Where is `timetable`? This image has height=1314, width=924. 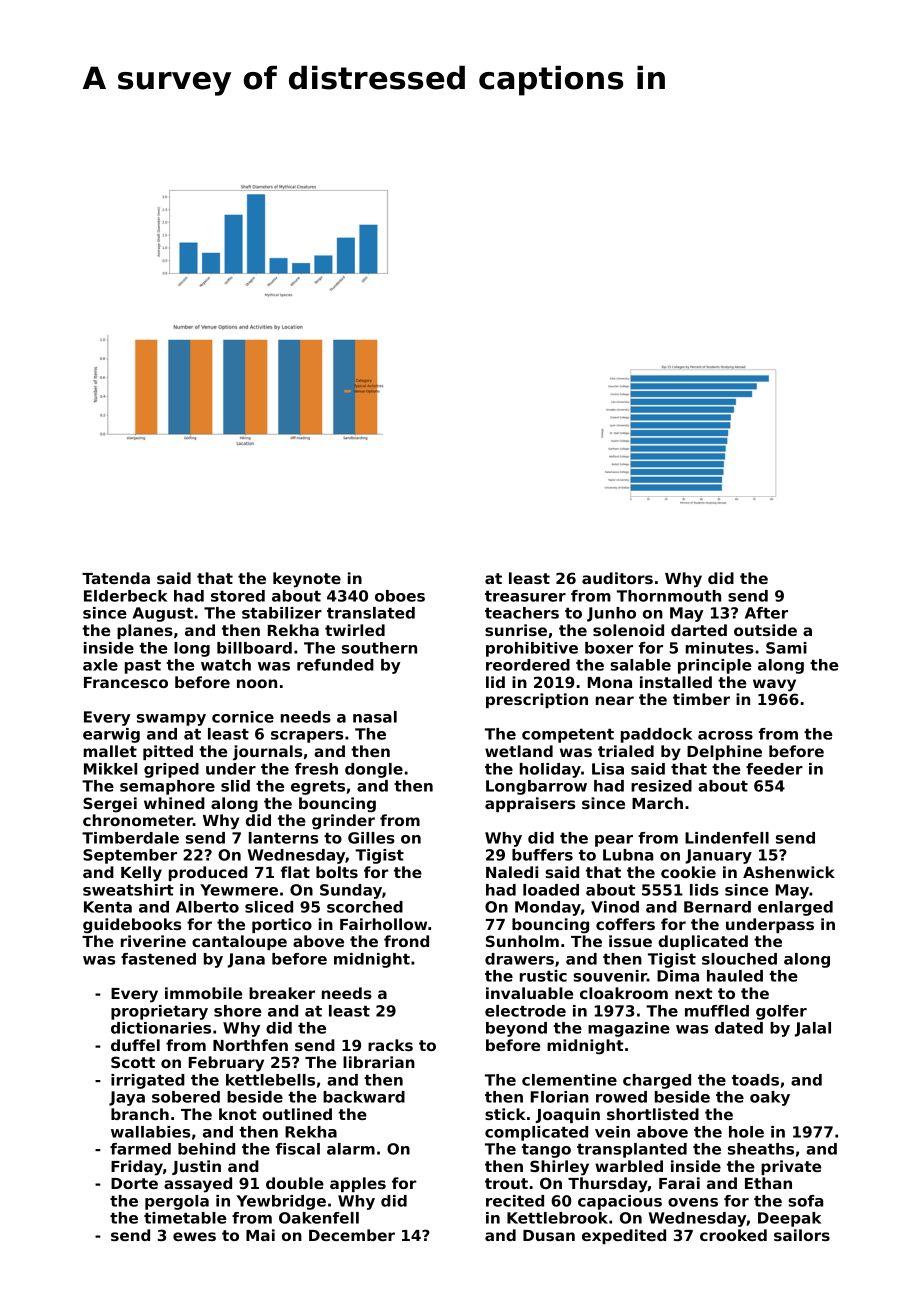
timetable is located at coordinates (185, 1218).
